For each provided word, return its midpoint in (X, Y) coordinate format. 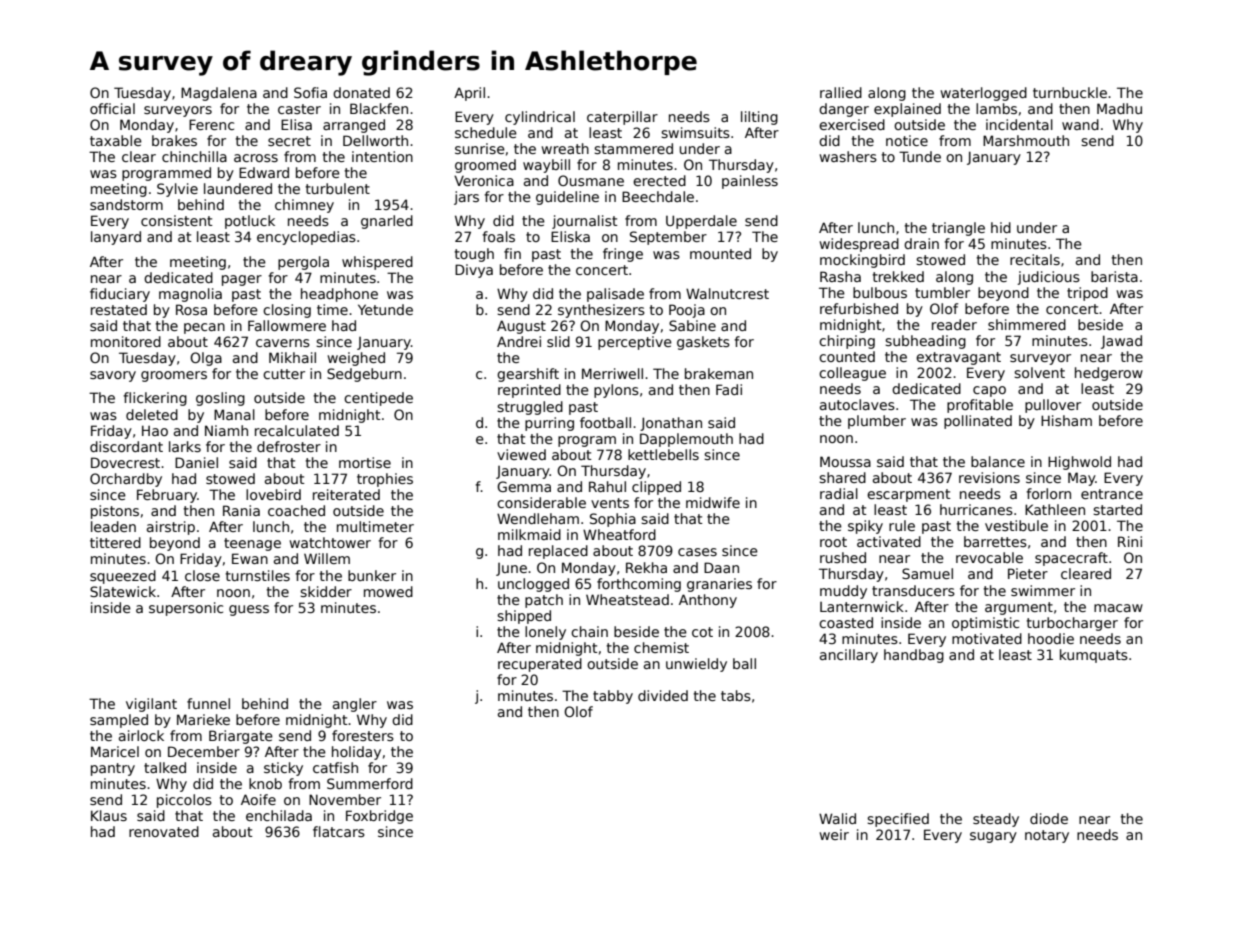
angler (355, 705)
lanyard (116, 238)
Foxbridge (379, 817)
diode (1049, 818)
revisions (989, 477)
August (521, 327)
